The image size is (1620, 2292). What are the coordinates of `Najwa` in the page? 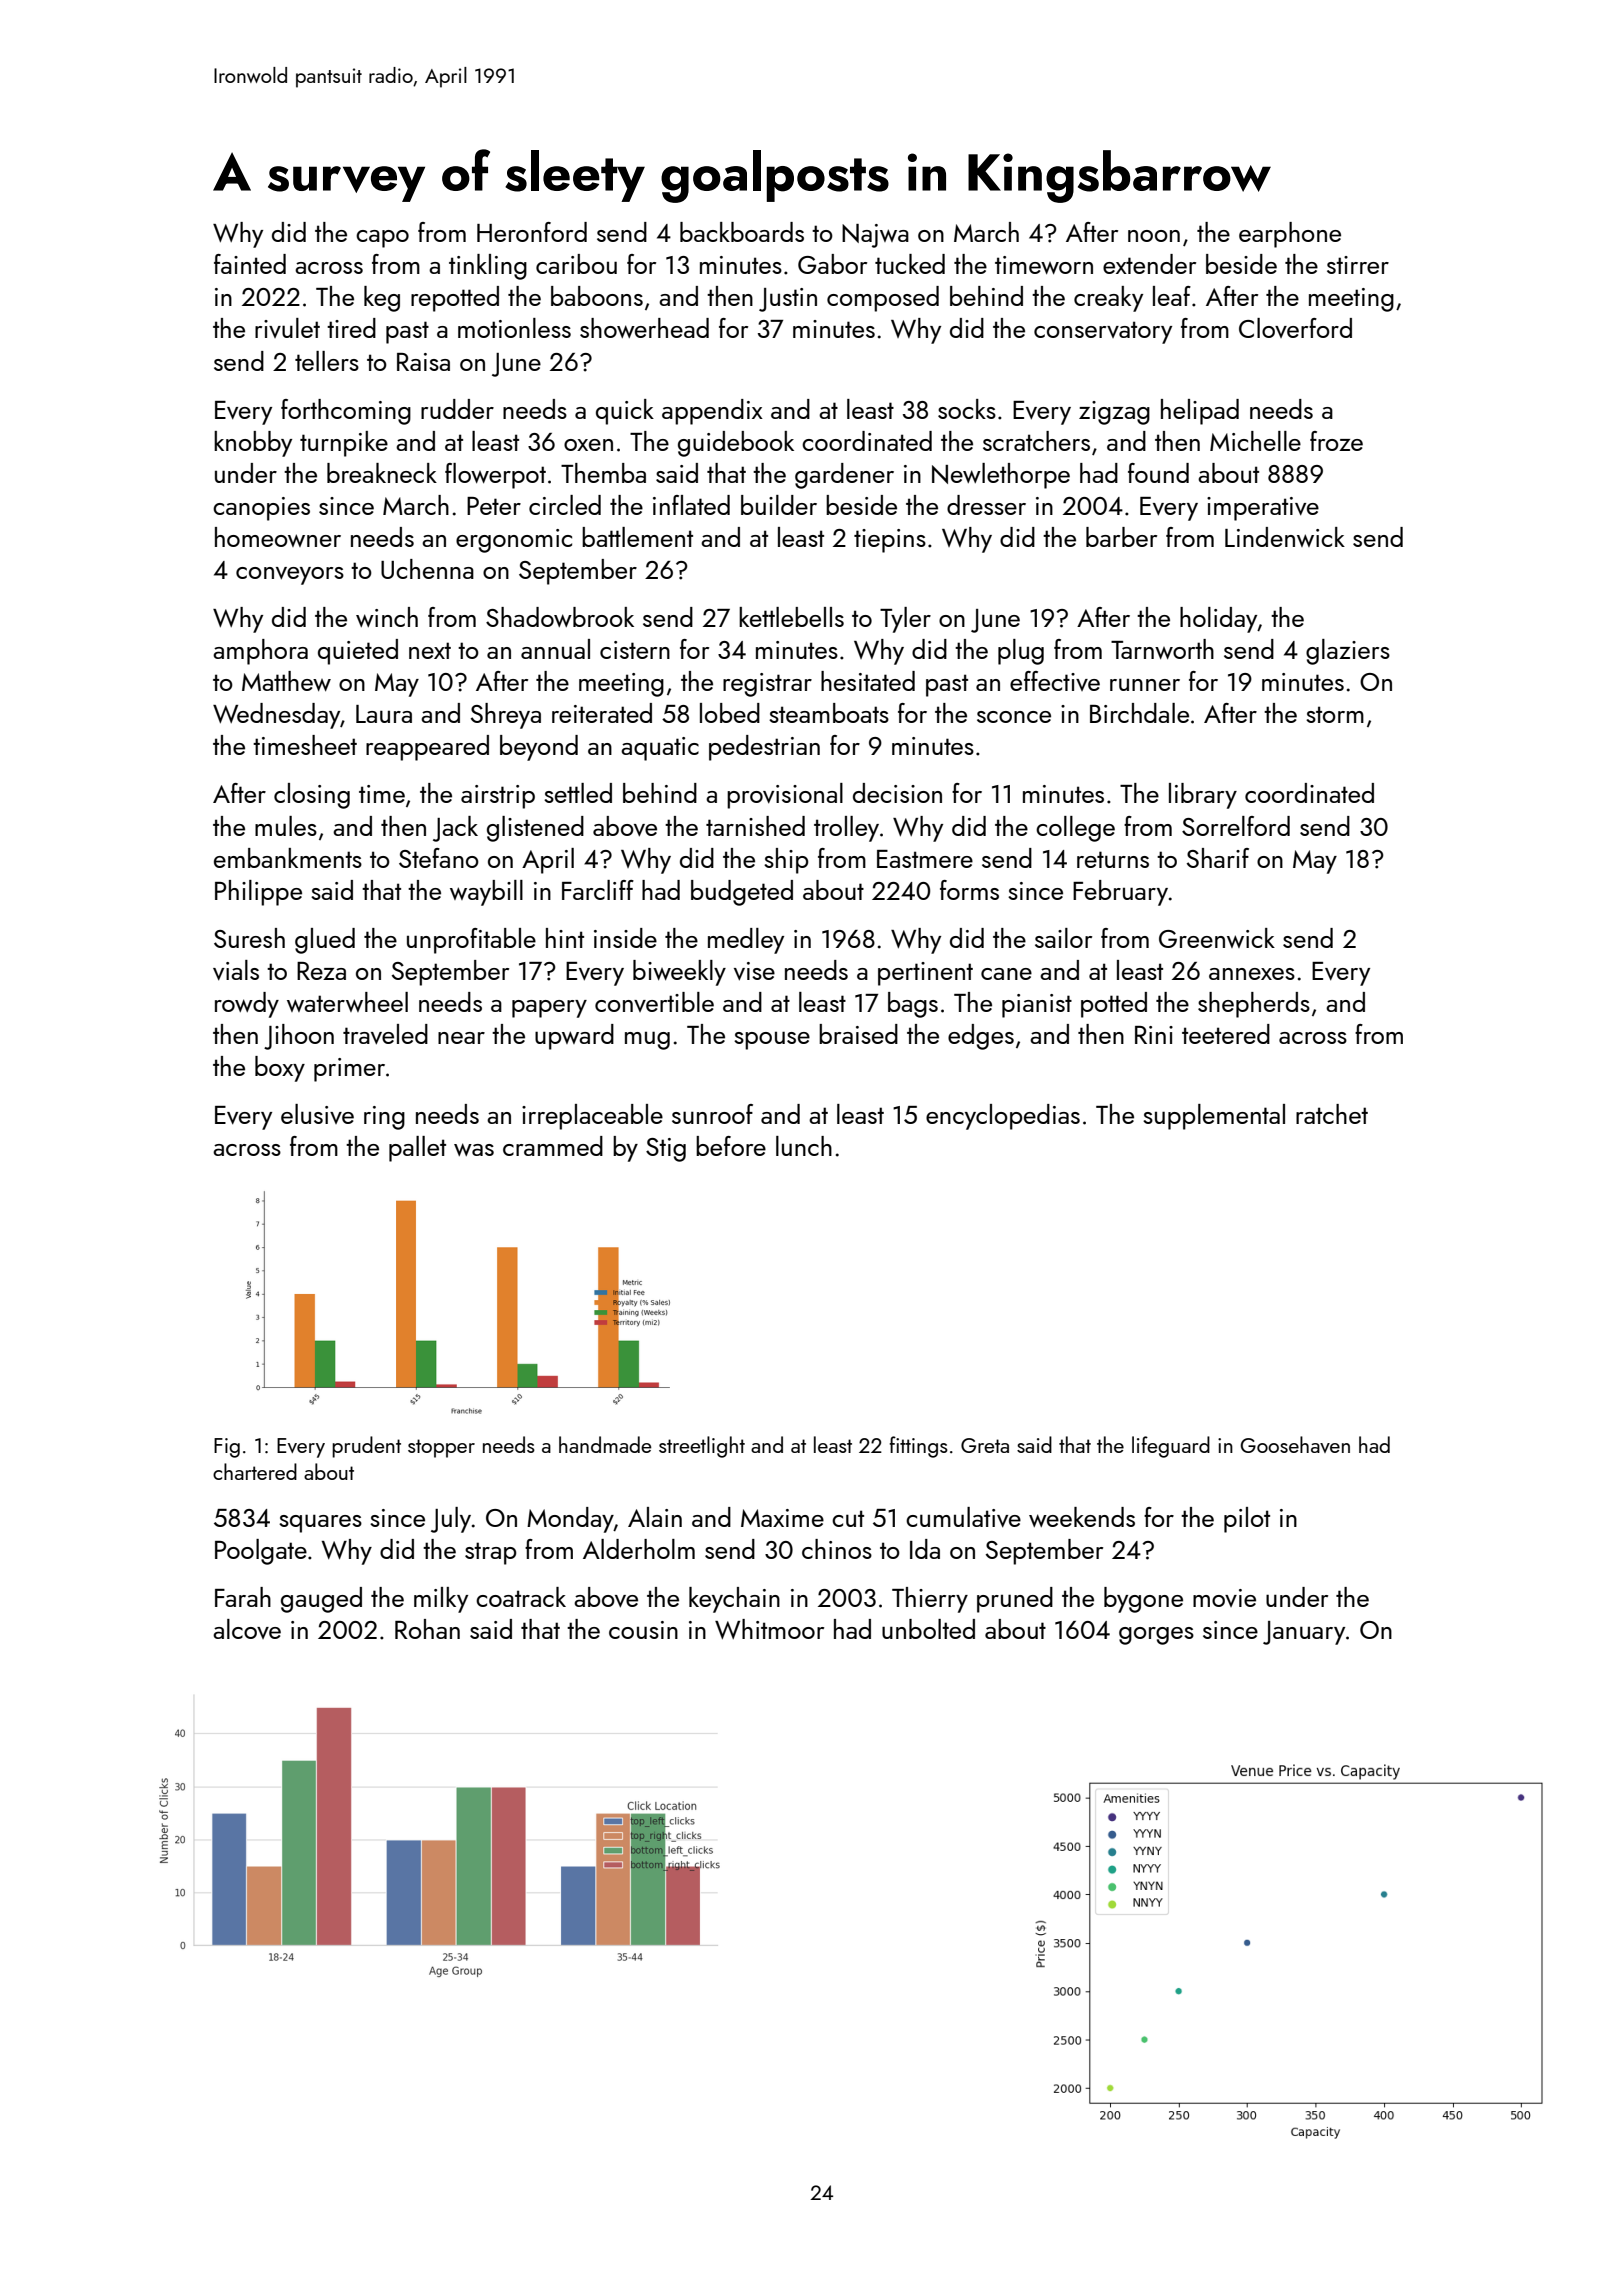 It's located at (875, 236).
